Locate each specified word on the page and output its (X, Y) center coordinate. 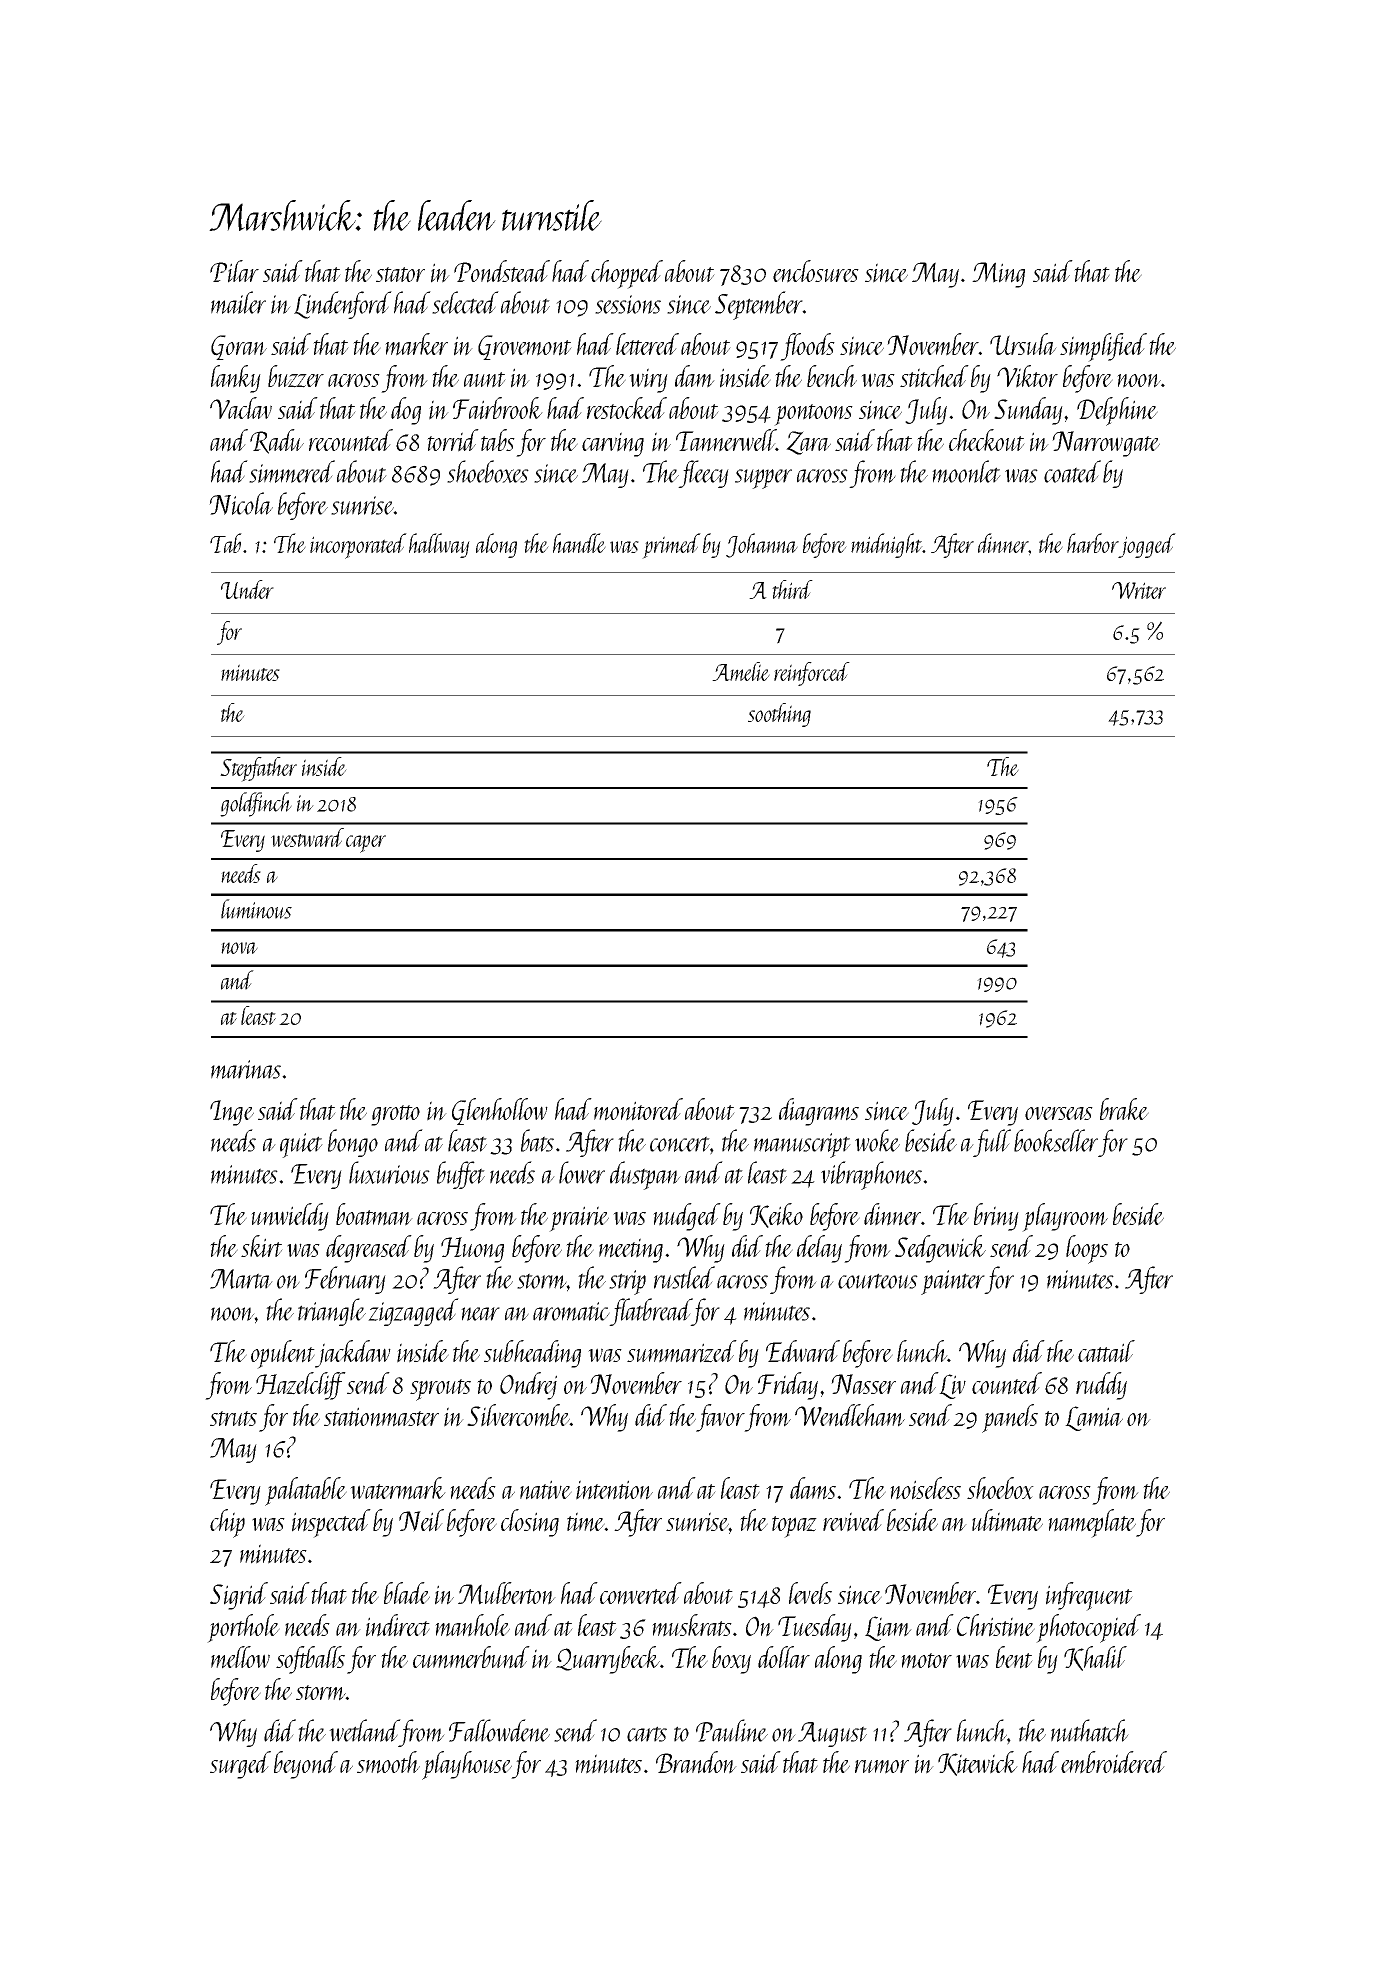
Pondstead (502, 271)
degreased (369, 1249)
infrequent (1089, 1596)
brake (1124, 1109)
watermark (398, 1488)
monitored (638, 1109)
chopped (627, 274)
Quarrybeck (608, 1660)
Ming (998, 275)
